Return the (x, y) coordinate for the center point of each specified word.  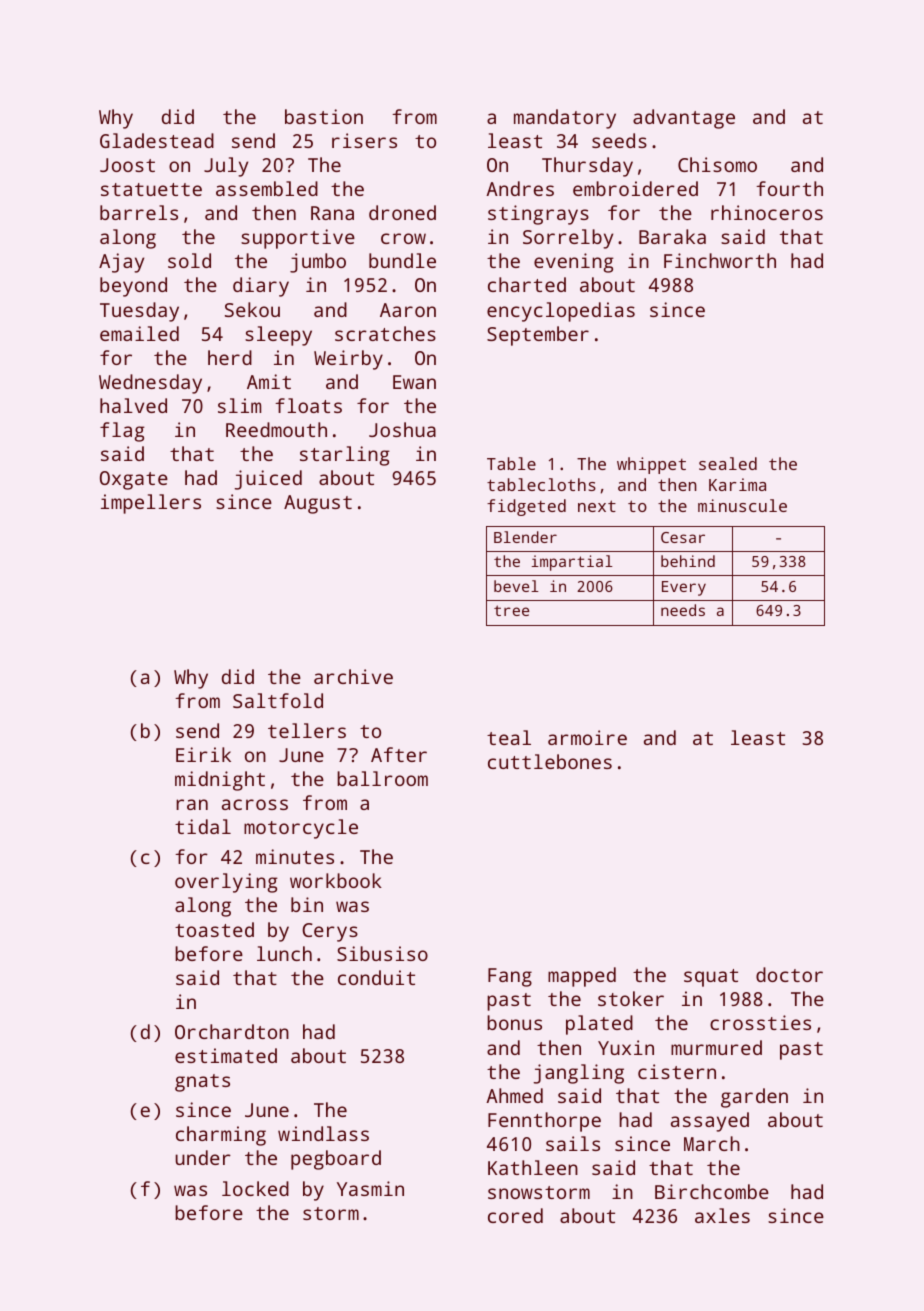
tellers (307, 730)
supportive (298, 239)
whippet (651, 465)
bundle (402, 260)
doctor (789, 974)
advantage (684, 119)
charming (221, 1136)
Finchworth (720, 260)
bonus (514, 1022)
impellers (151, 504)
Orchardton (232, 1031)
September (538, 336)
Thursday (587, 167)
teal (509, 737)
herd (230, 357)
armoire (587, 737)
